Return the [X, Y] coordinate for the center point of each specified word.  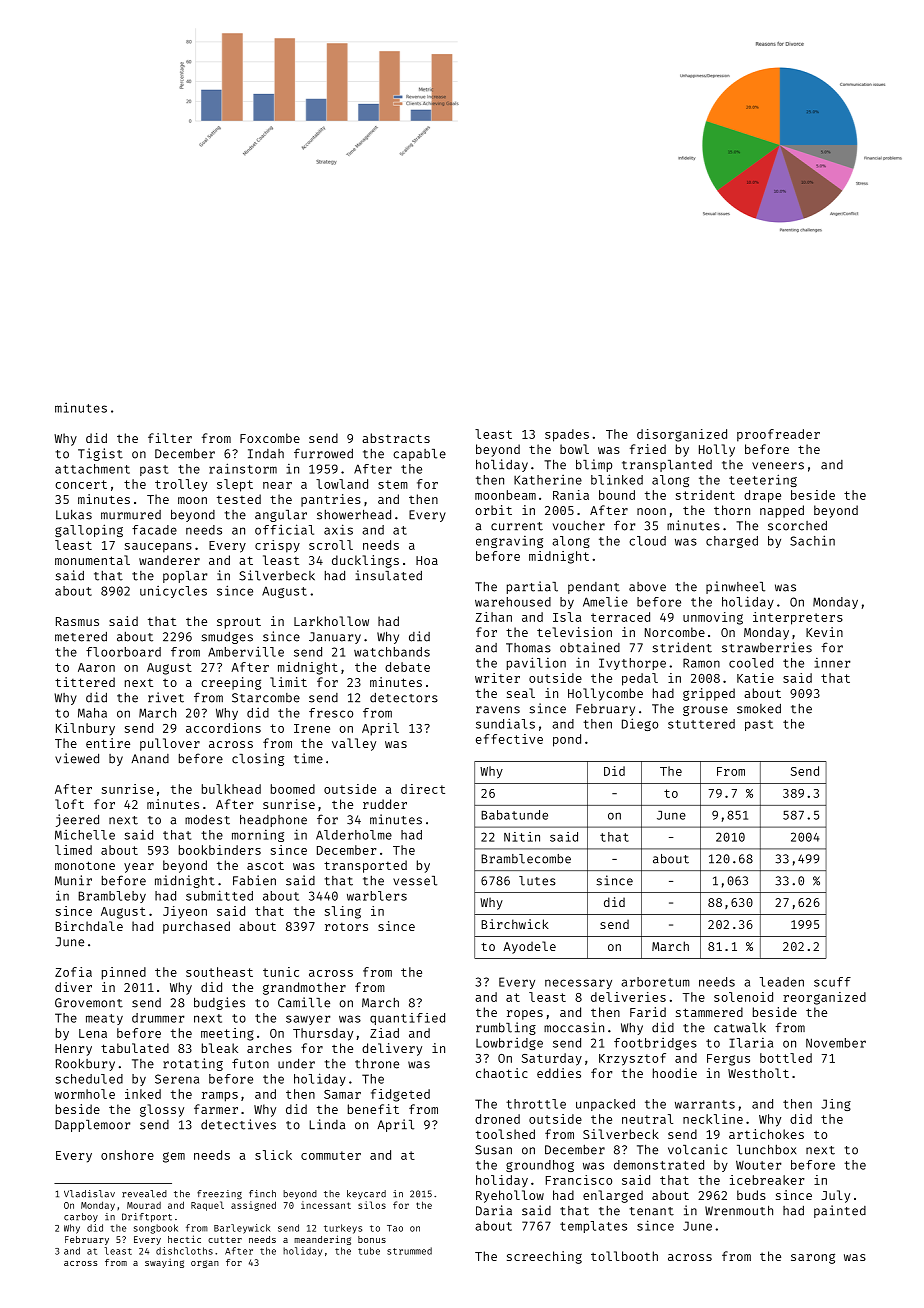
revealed [144, 1194]
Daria [494, 1210]
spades [567, 435]
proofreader [778, 435]
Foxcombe [270, 438]
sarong [813, 1258]
